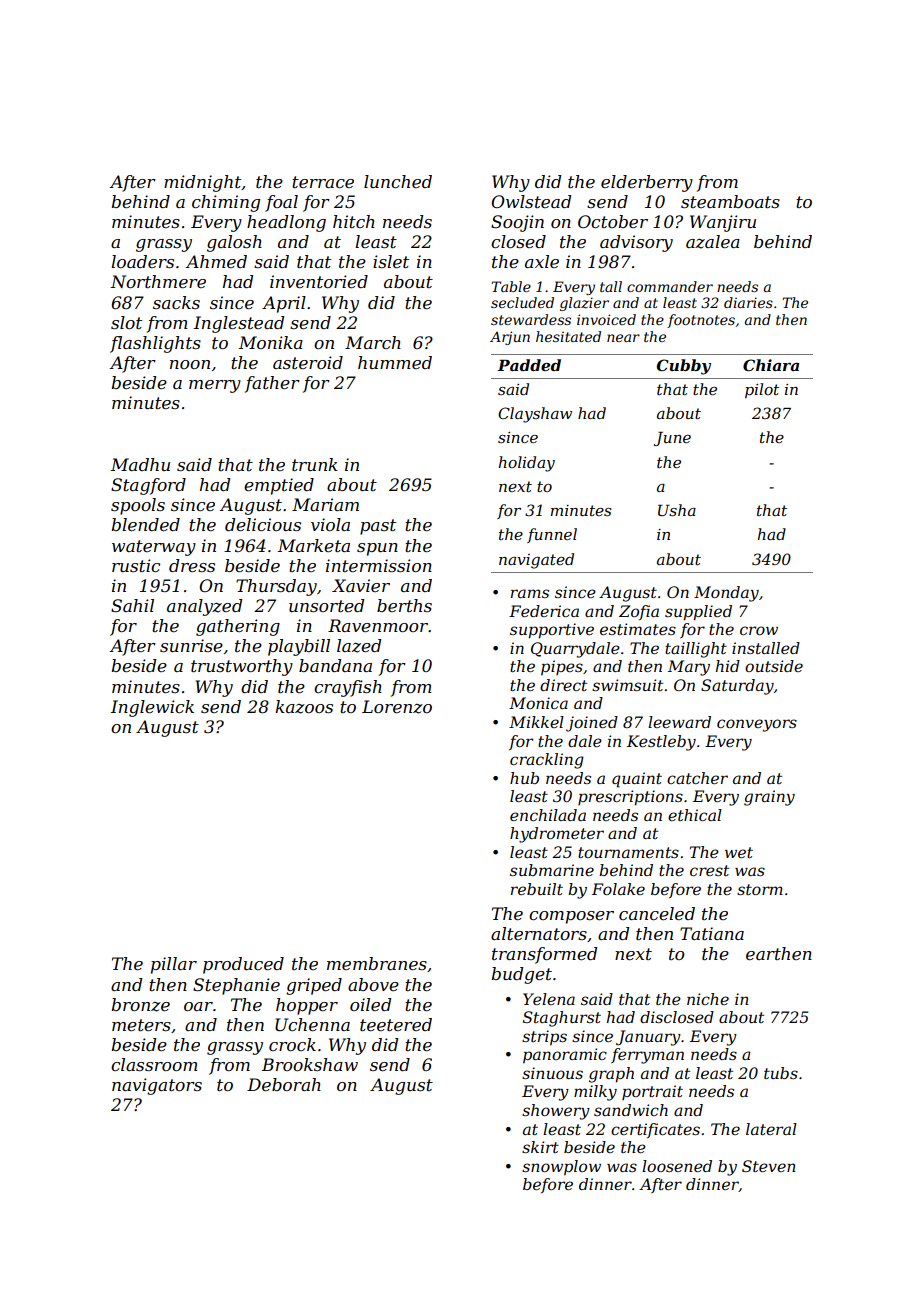  I want to click on crow, so click(759, 630).
